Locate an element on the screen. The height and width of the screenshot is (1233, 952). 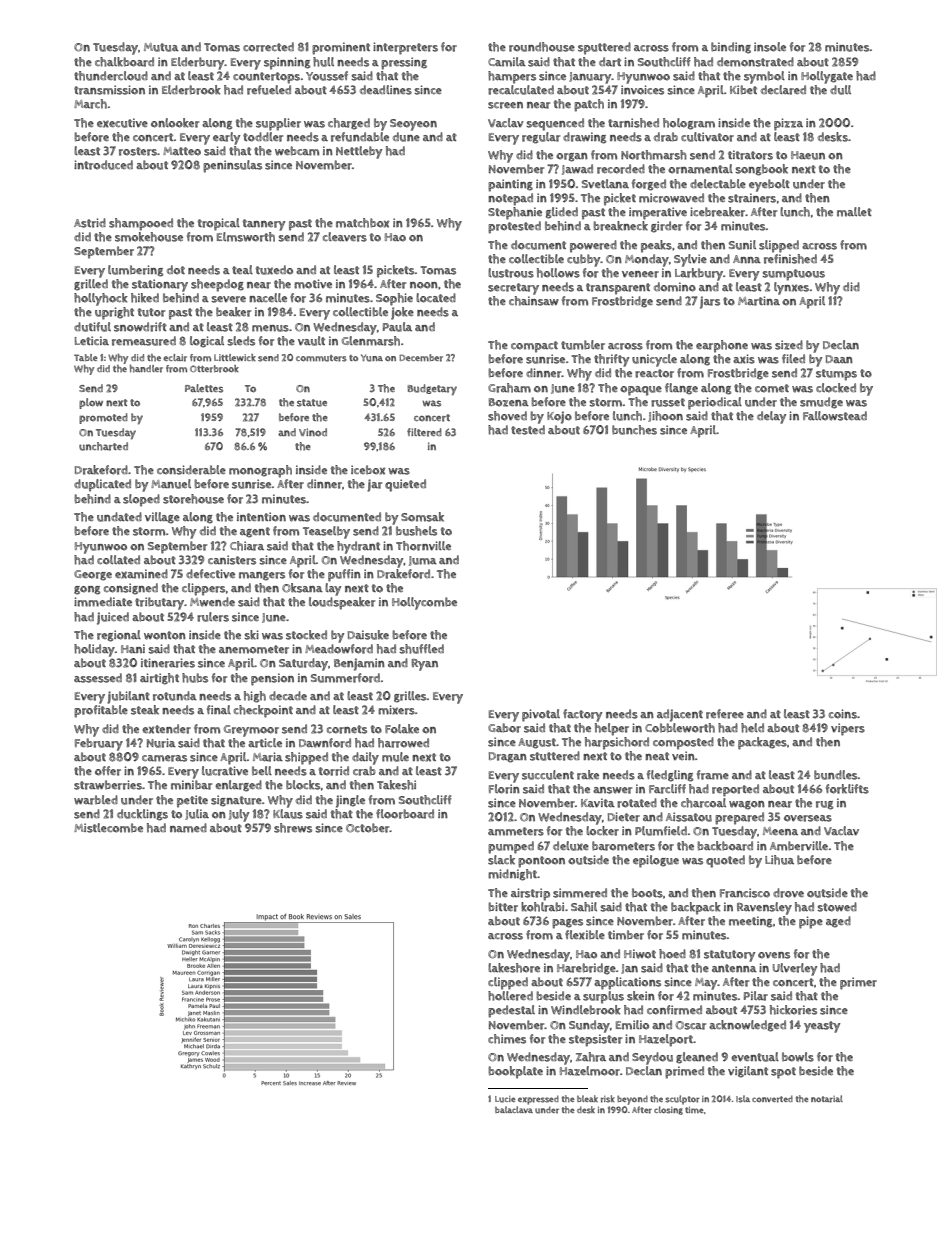
final is located at coordinates (219, 709).
